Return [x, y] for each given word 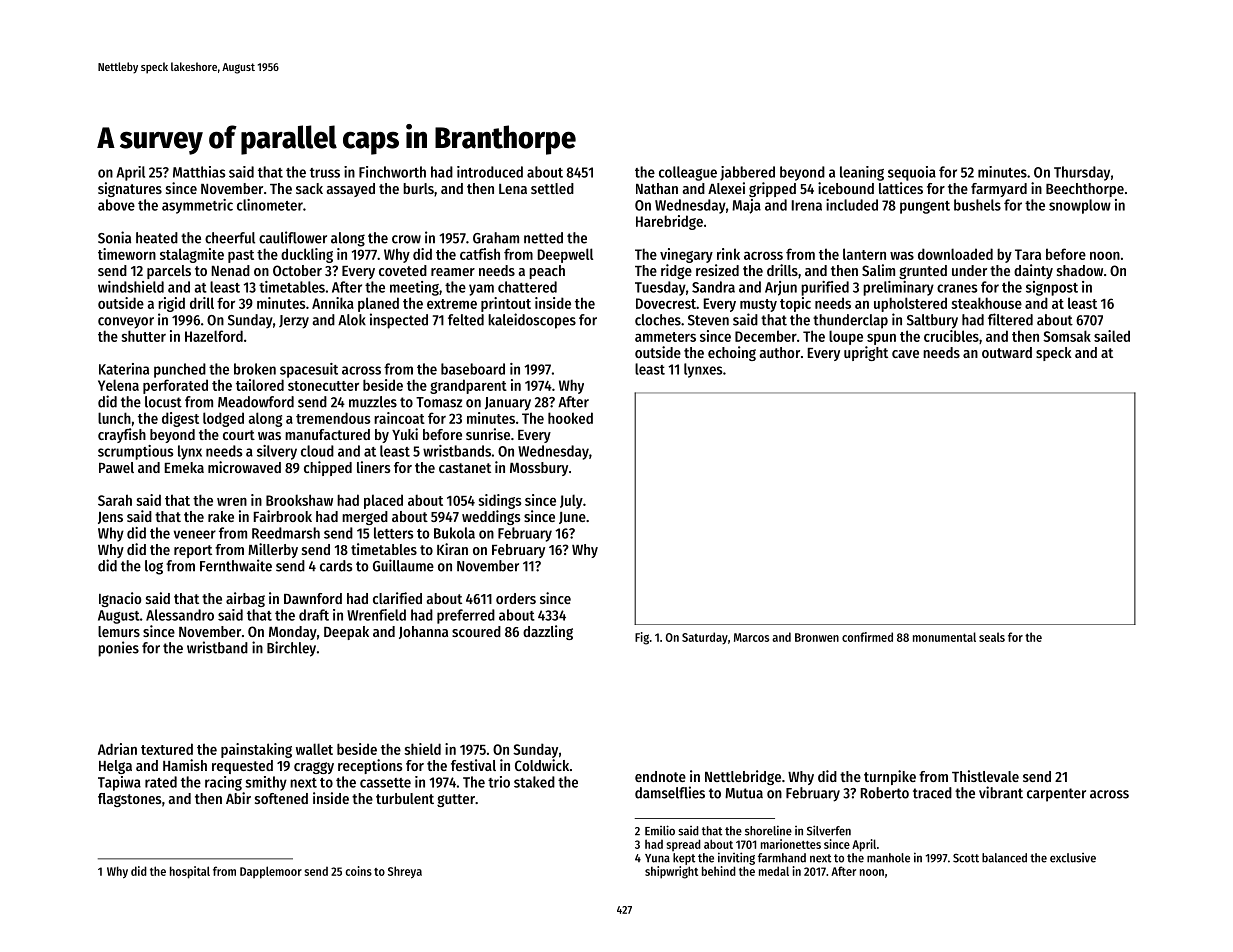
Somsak [1067, 336]
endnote [660, 776]
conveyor [126, 323]
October [297, 270]
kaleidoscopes [532, 321]
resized [717, 270]
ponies [118, 649]
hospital [190, 872]
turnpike [890, 777]
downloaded [955, 254]
